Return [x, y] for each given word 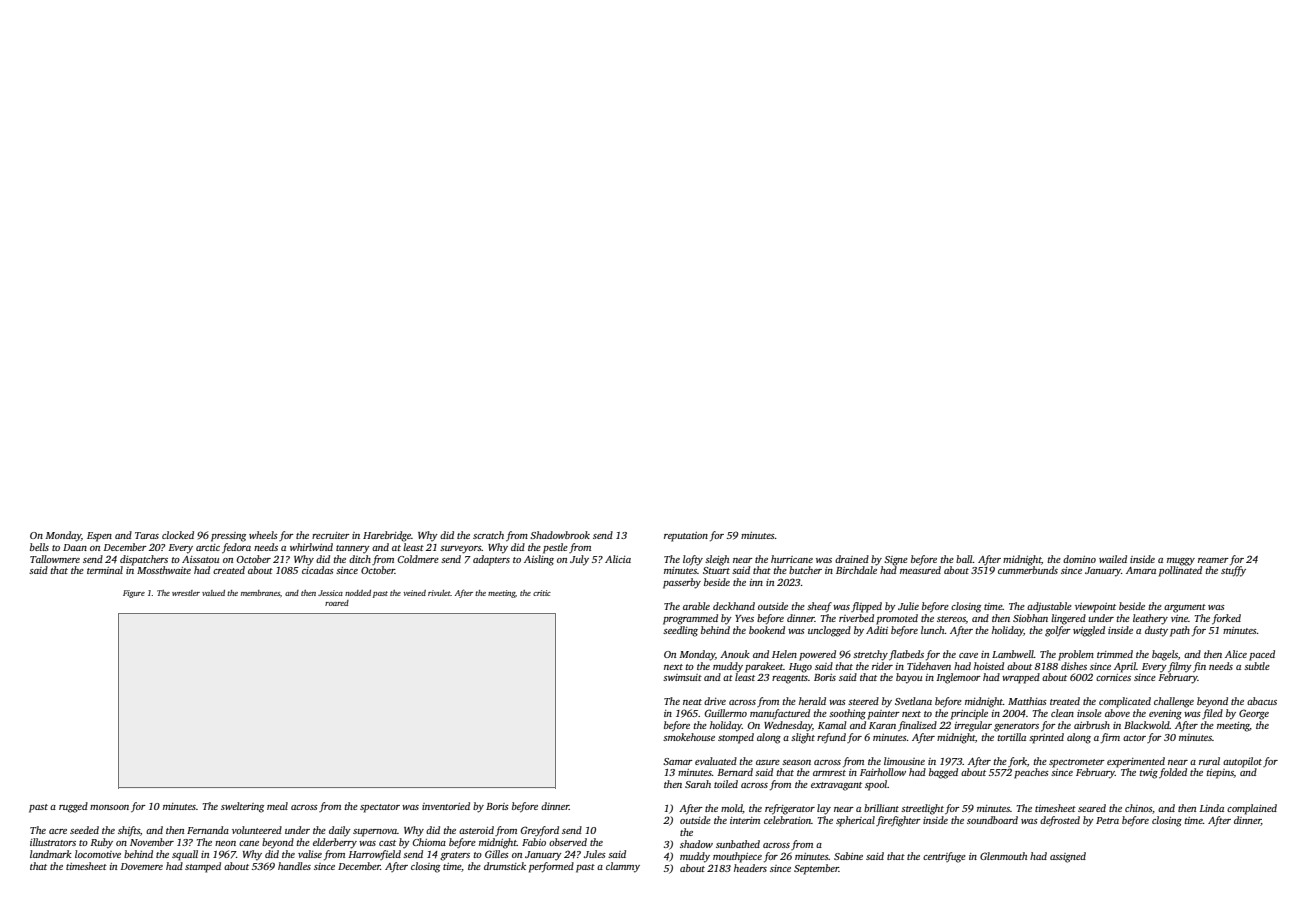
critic [542, 593]
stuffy [1233, 571]
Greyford [540, 831]
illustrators [53, 842]
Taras [147, 535]
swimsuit [682, 677]
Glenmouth [1003, 856]
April [1125, 667]
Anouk [735, 654]
